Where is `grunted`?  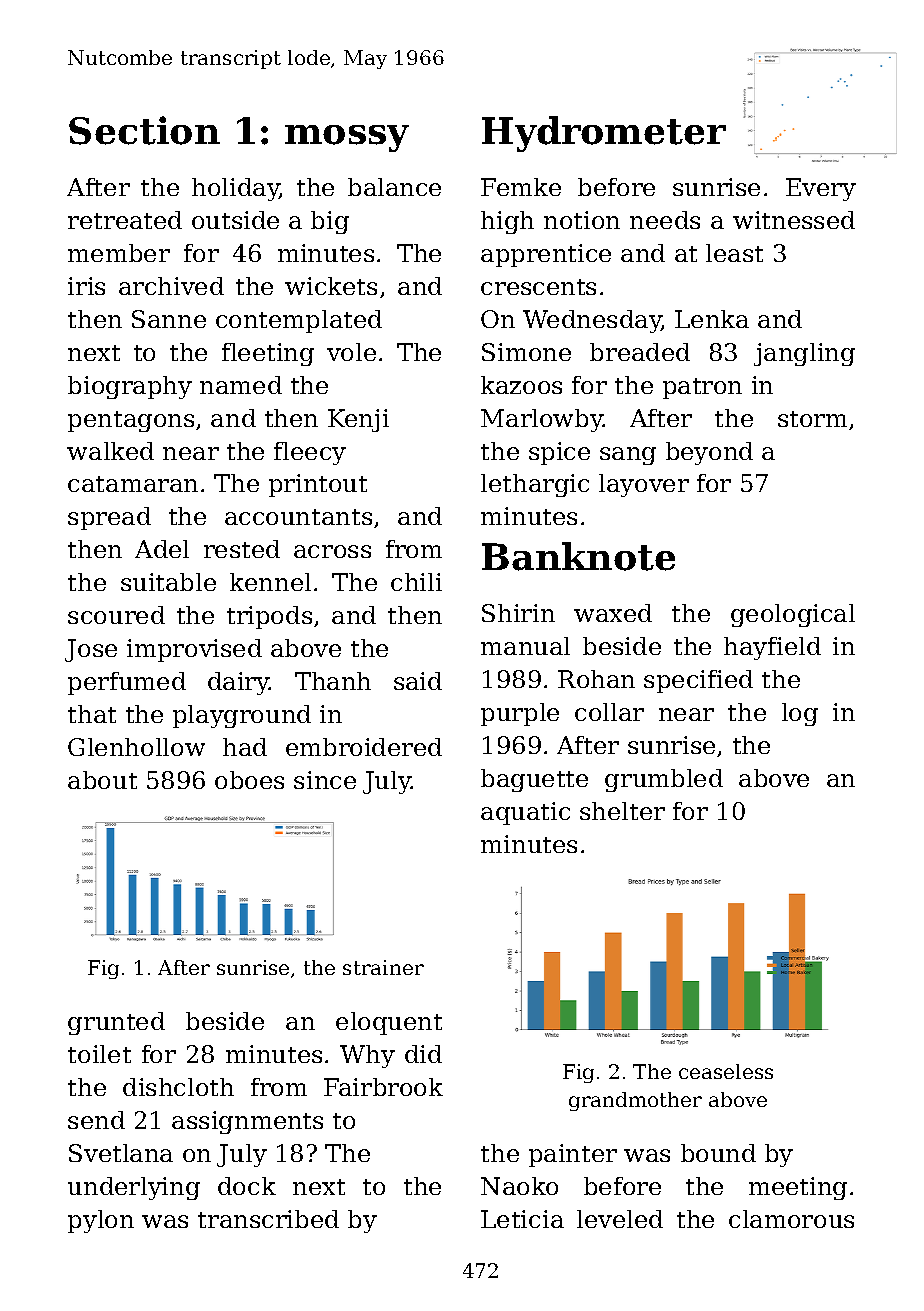
grunted is located at coordinates (116, 1023).
